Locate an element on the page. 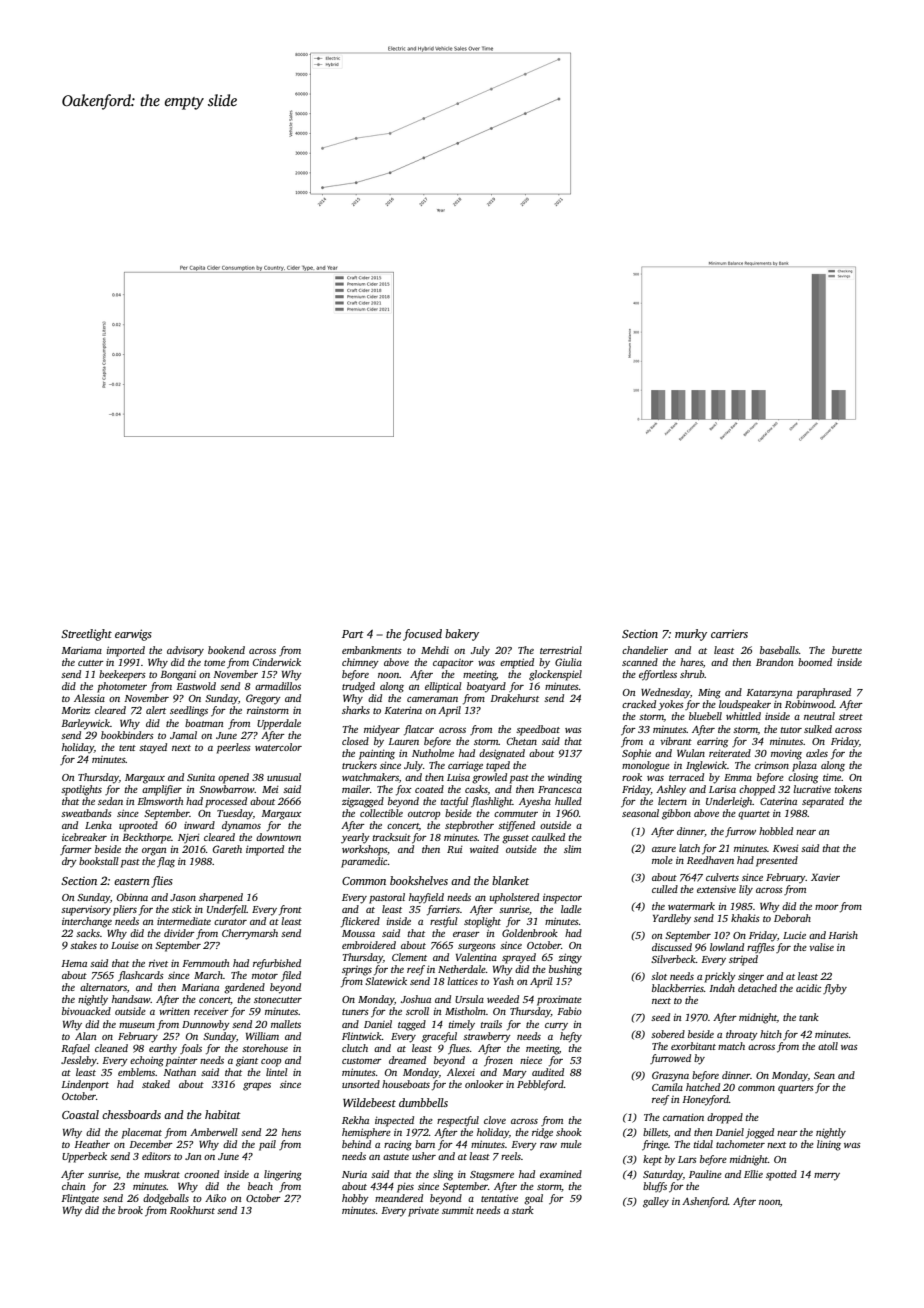  hulled is located at coordinates (568, 801).
